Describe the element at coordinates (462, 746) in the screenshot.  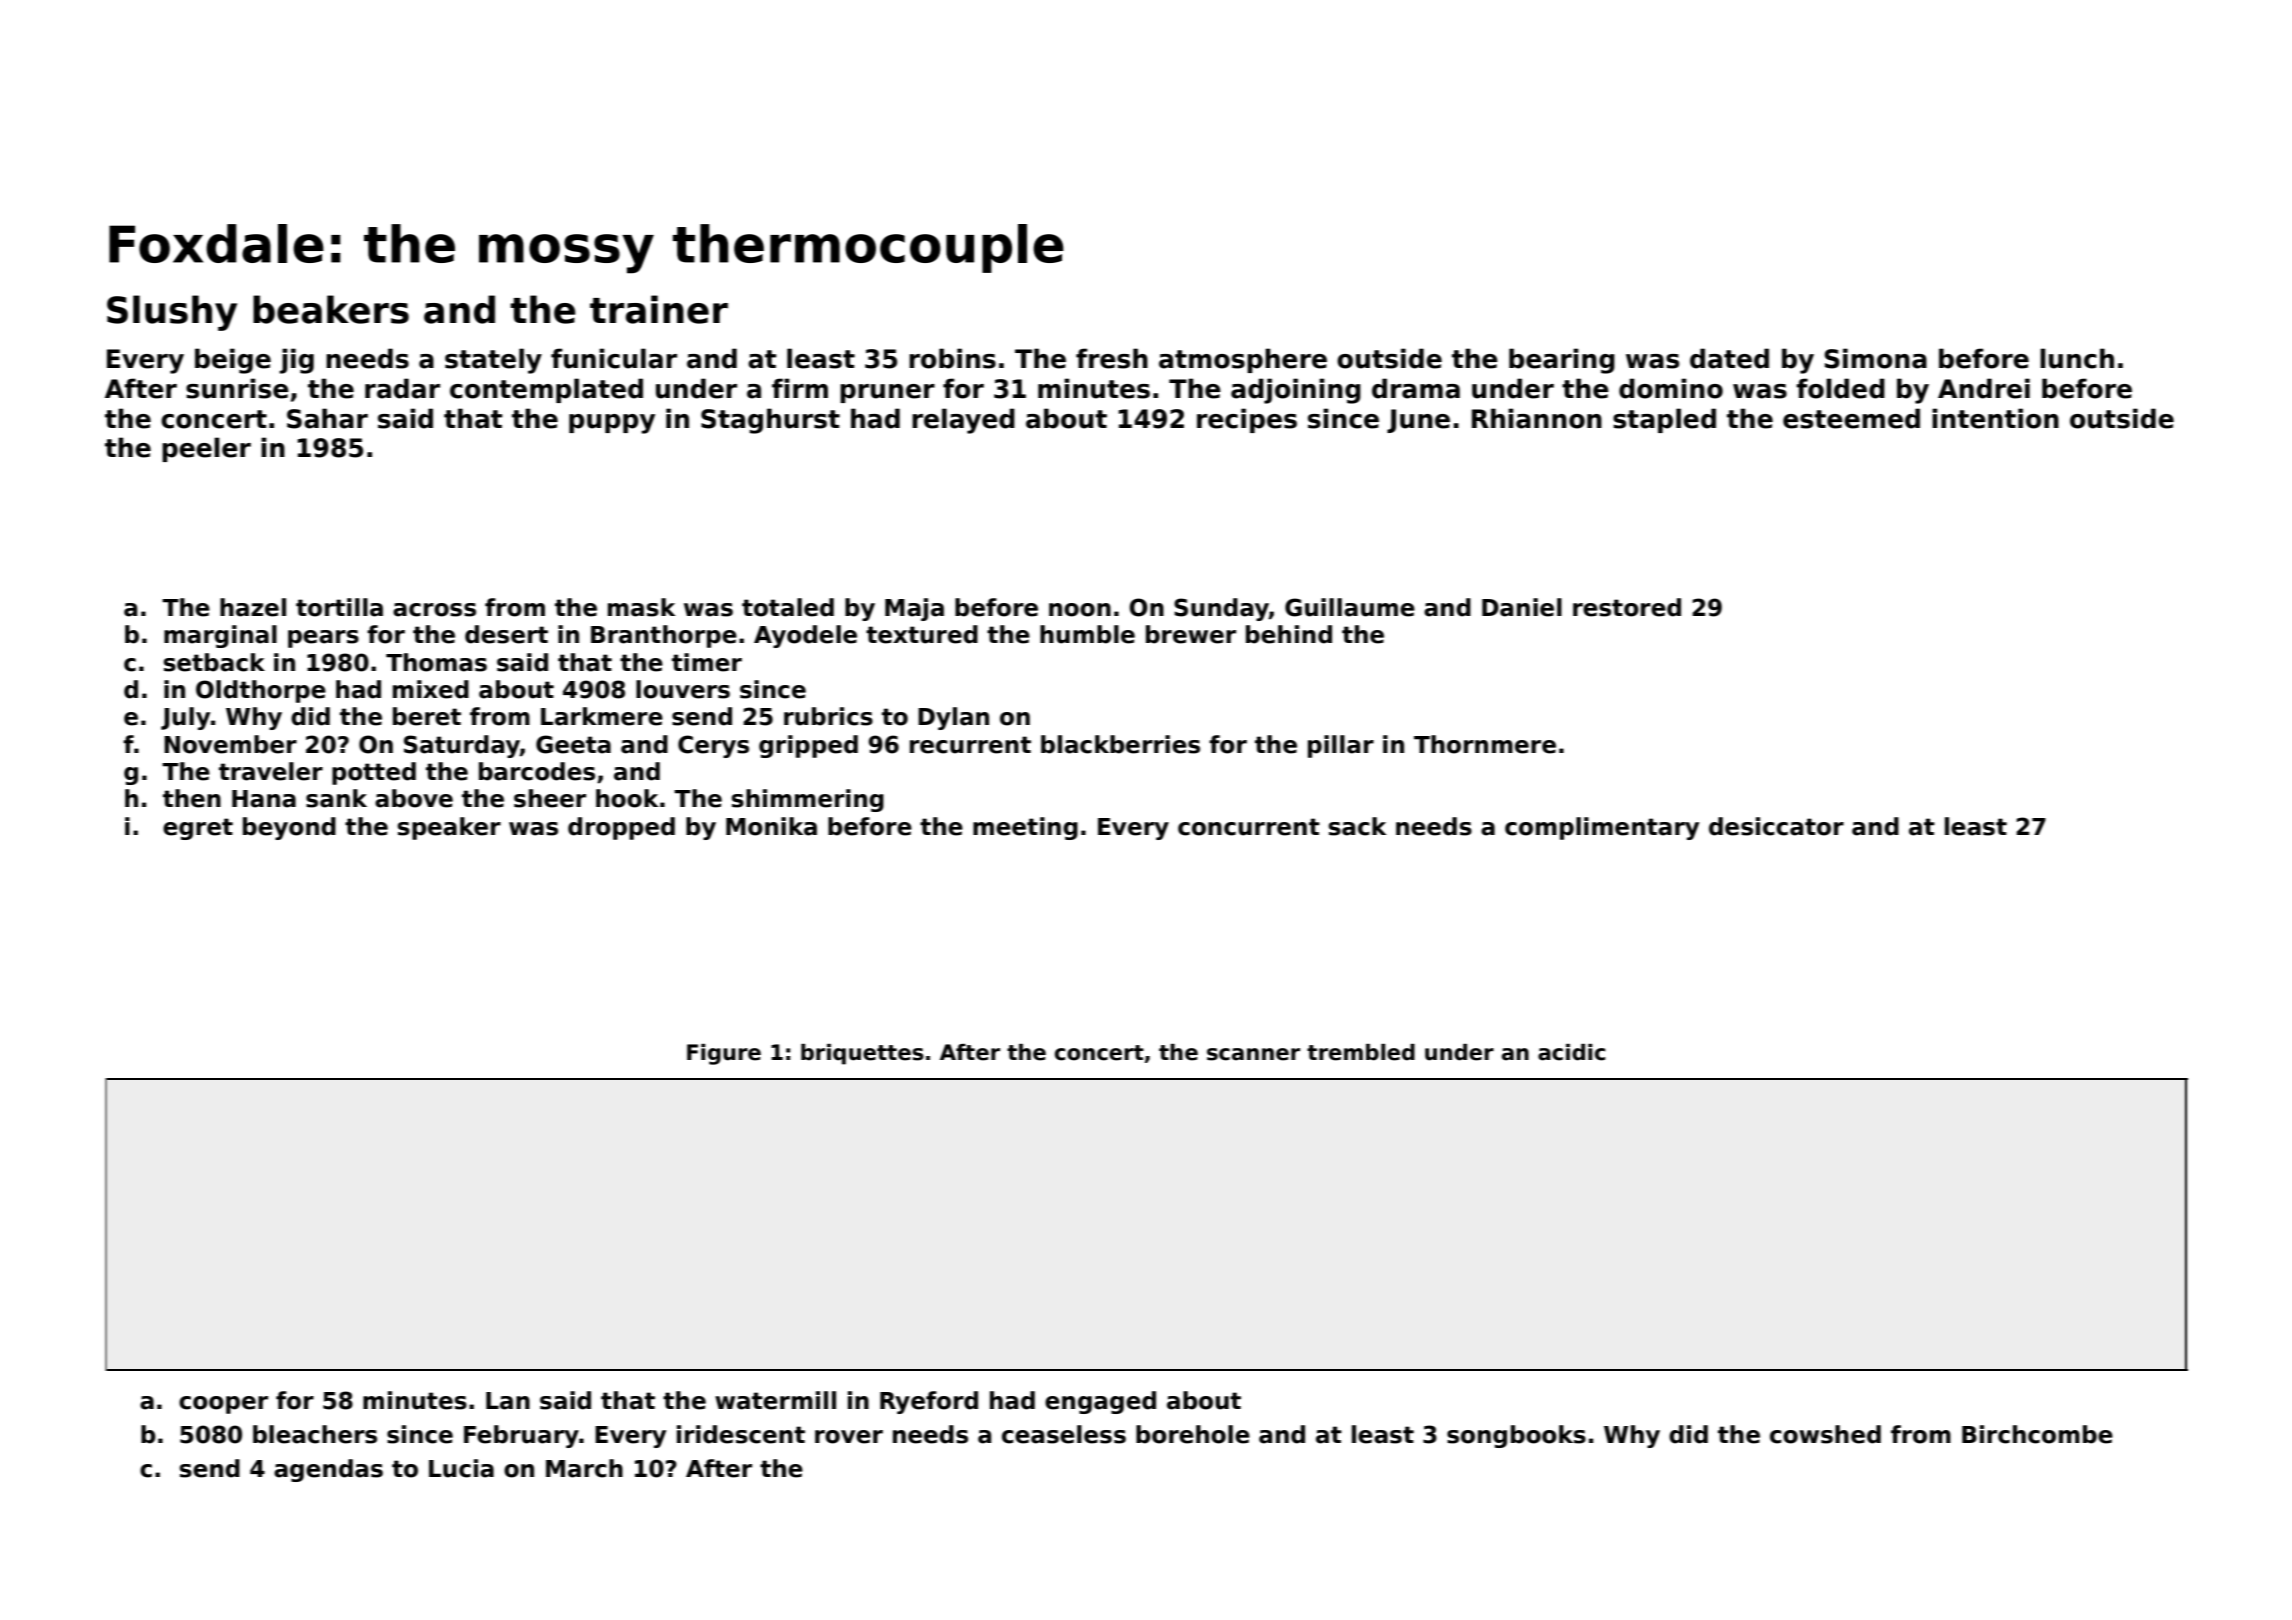
I see `Saturday` at that location.
